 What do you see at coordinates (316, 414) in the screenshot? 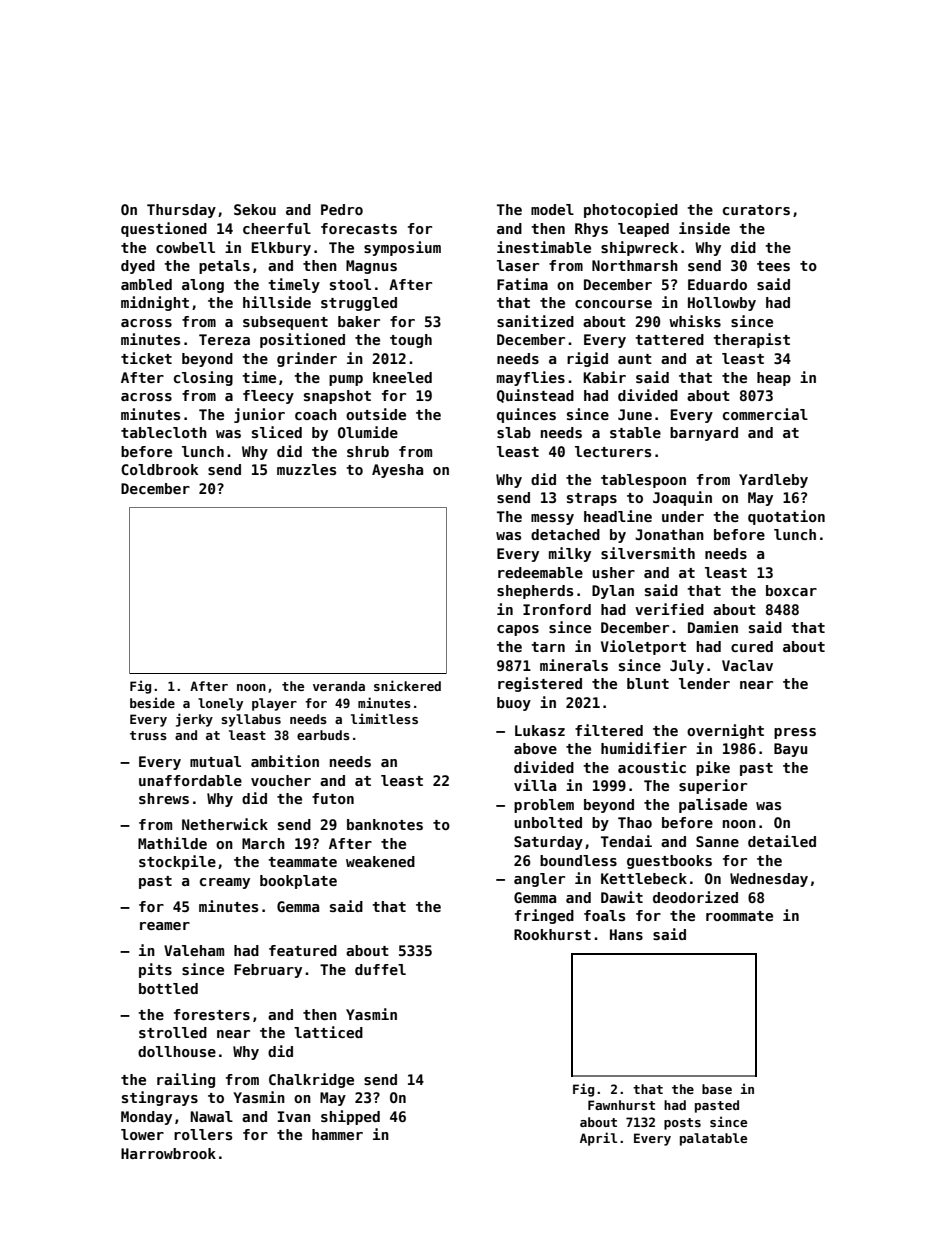
I see `coach` at bounding box center [316, 414].
